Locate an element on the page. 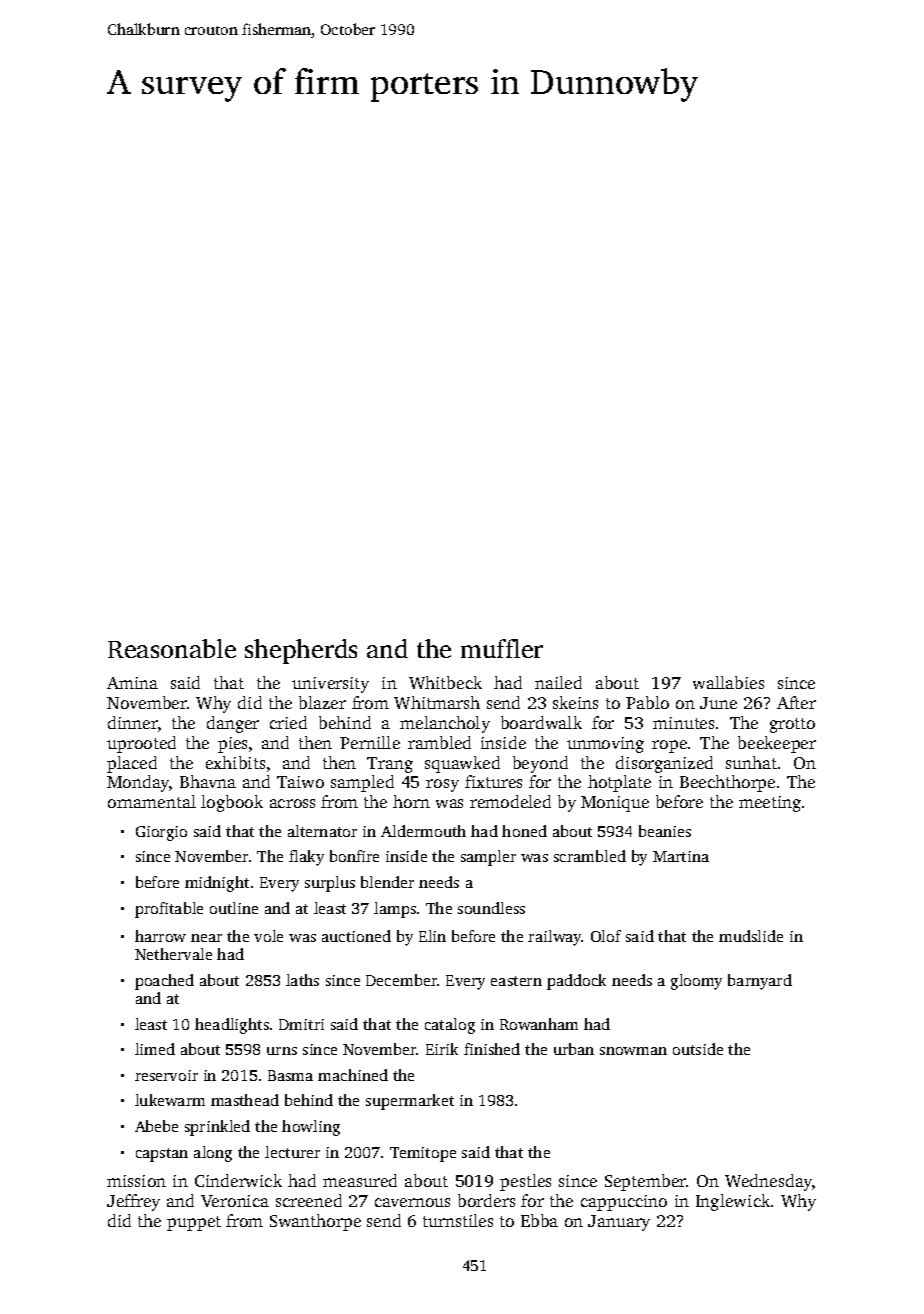  barnyard is located at coordinates (760, 982).
